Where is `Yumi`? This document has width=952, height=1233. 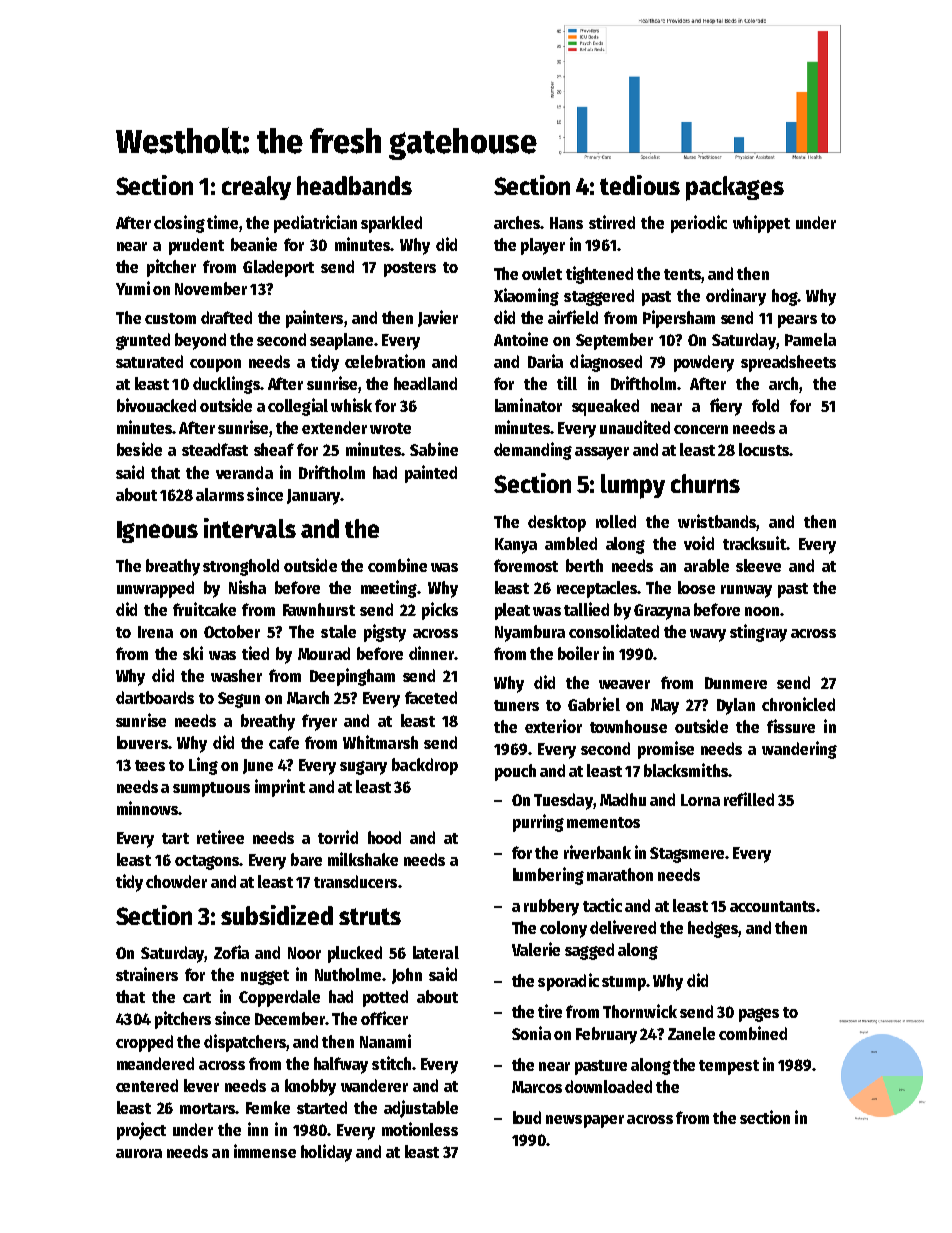 Yumi is located at coordinates (133, 288).
